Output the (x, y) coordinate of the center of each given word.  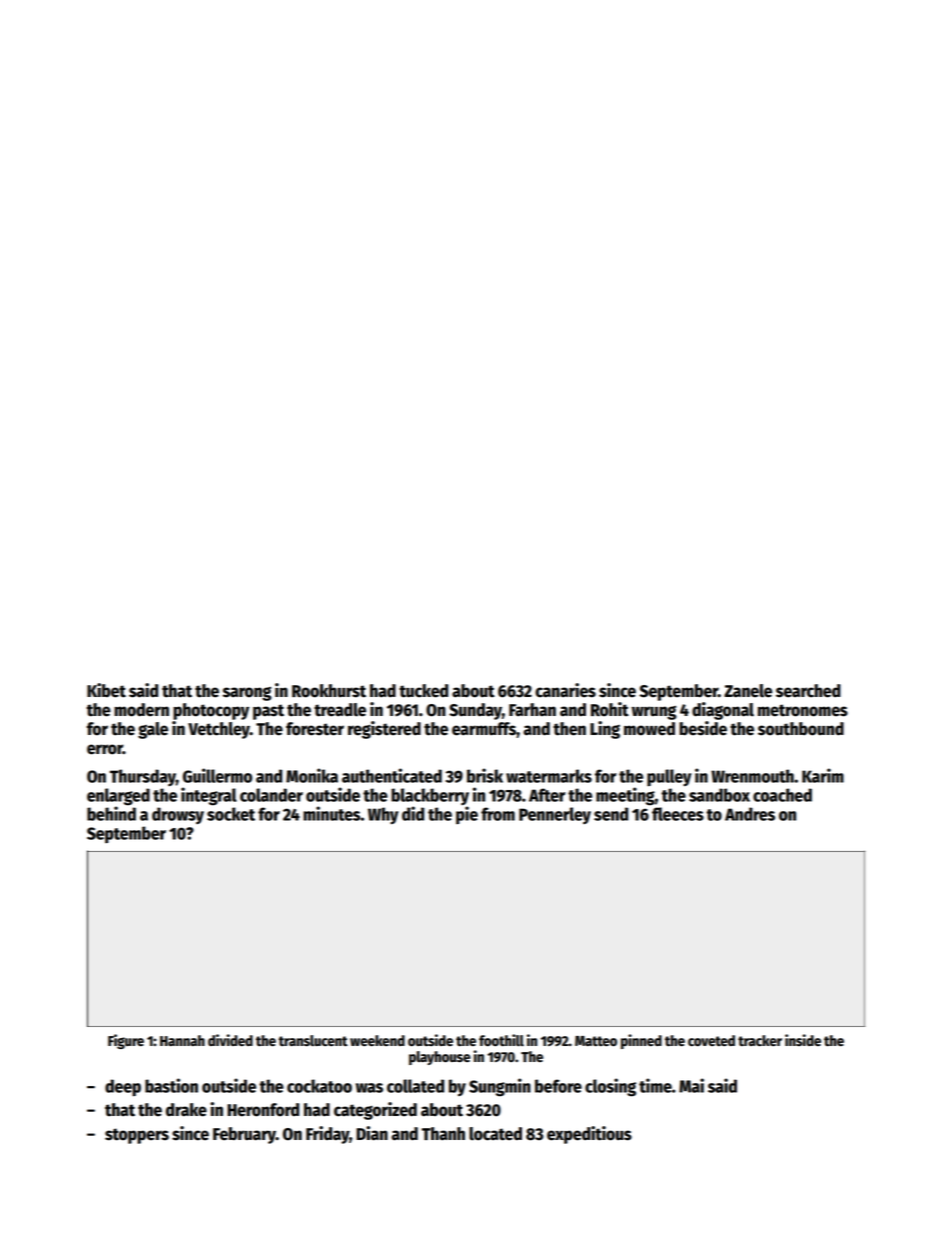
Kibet (106, 690)
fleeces (678, 814)
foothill (501, 1040)
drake (186, 1110)
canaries (565, 690)
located (495, 1134)
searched (808, 691)
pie (467, 815)
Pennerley (555, 815)
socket (231, 814)
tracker (760, 1041)
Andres (750, 814)
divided (230, 1040)
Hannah (182, 1040)
